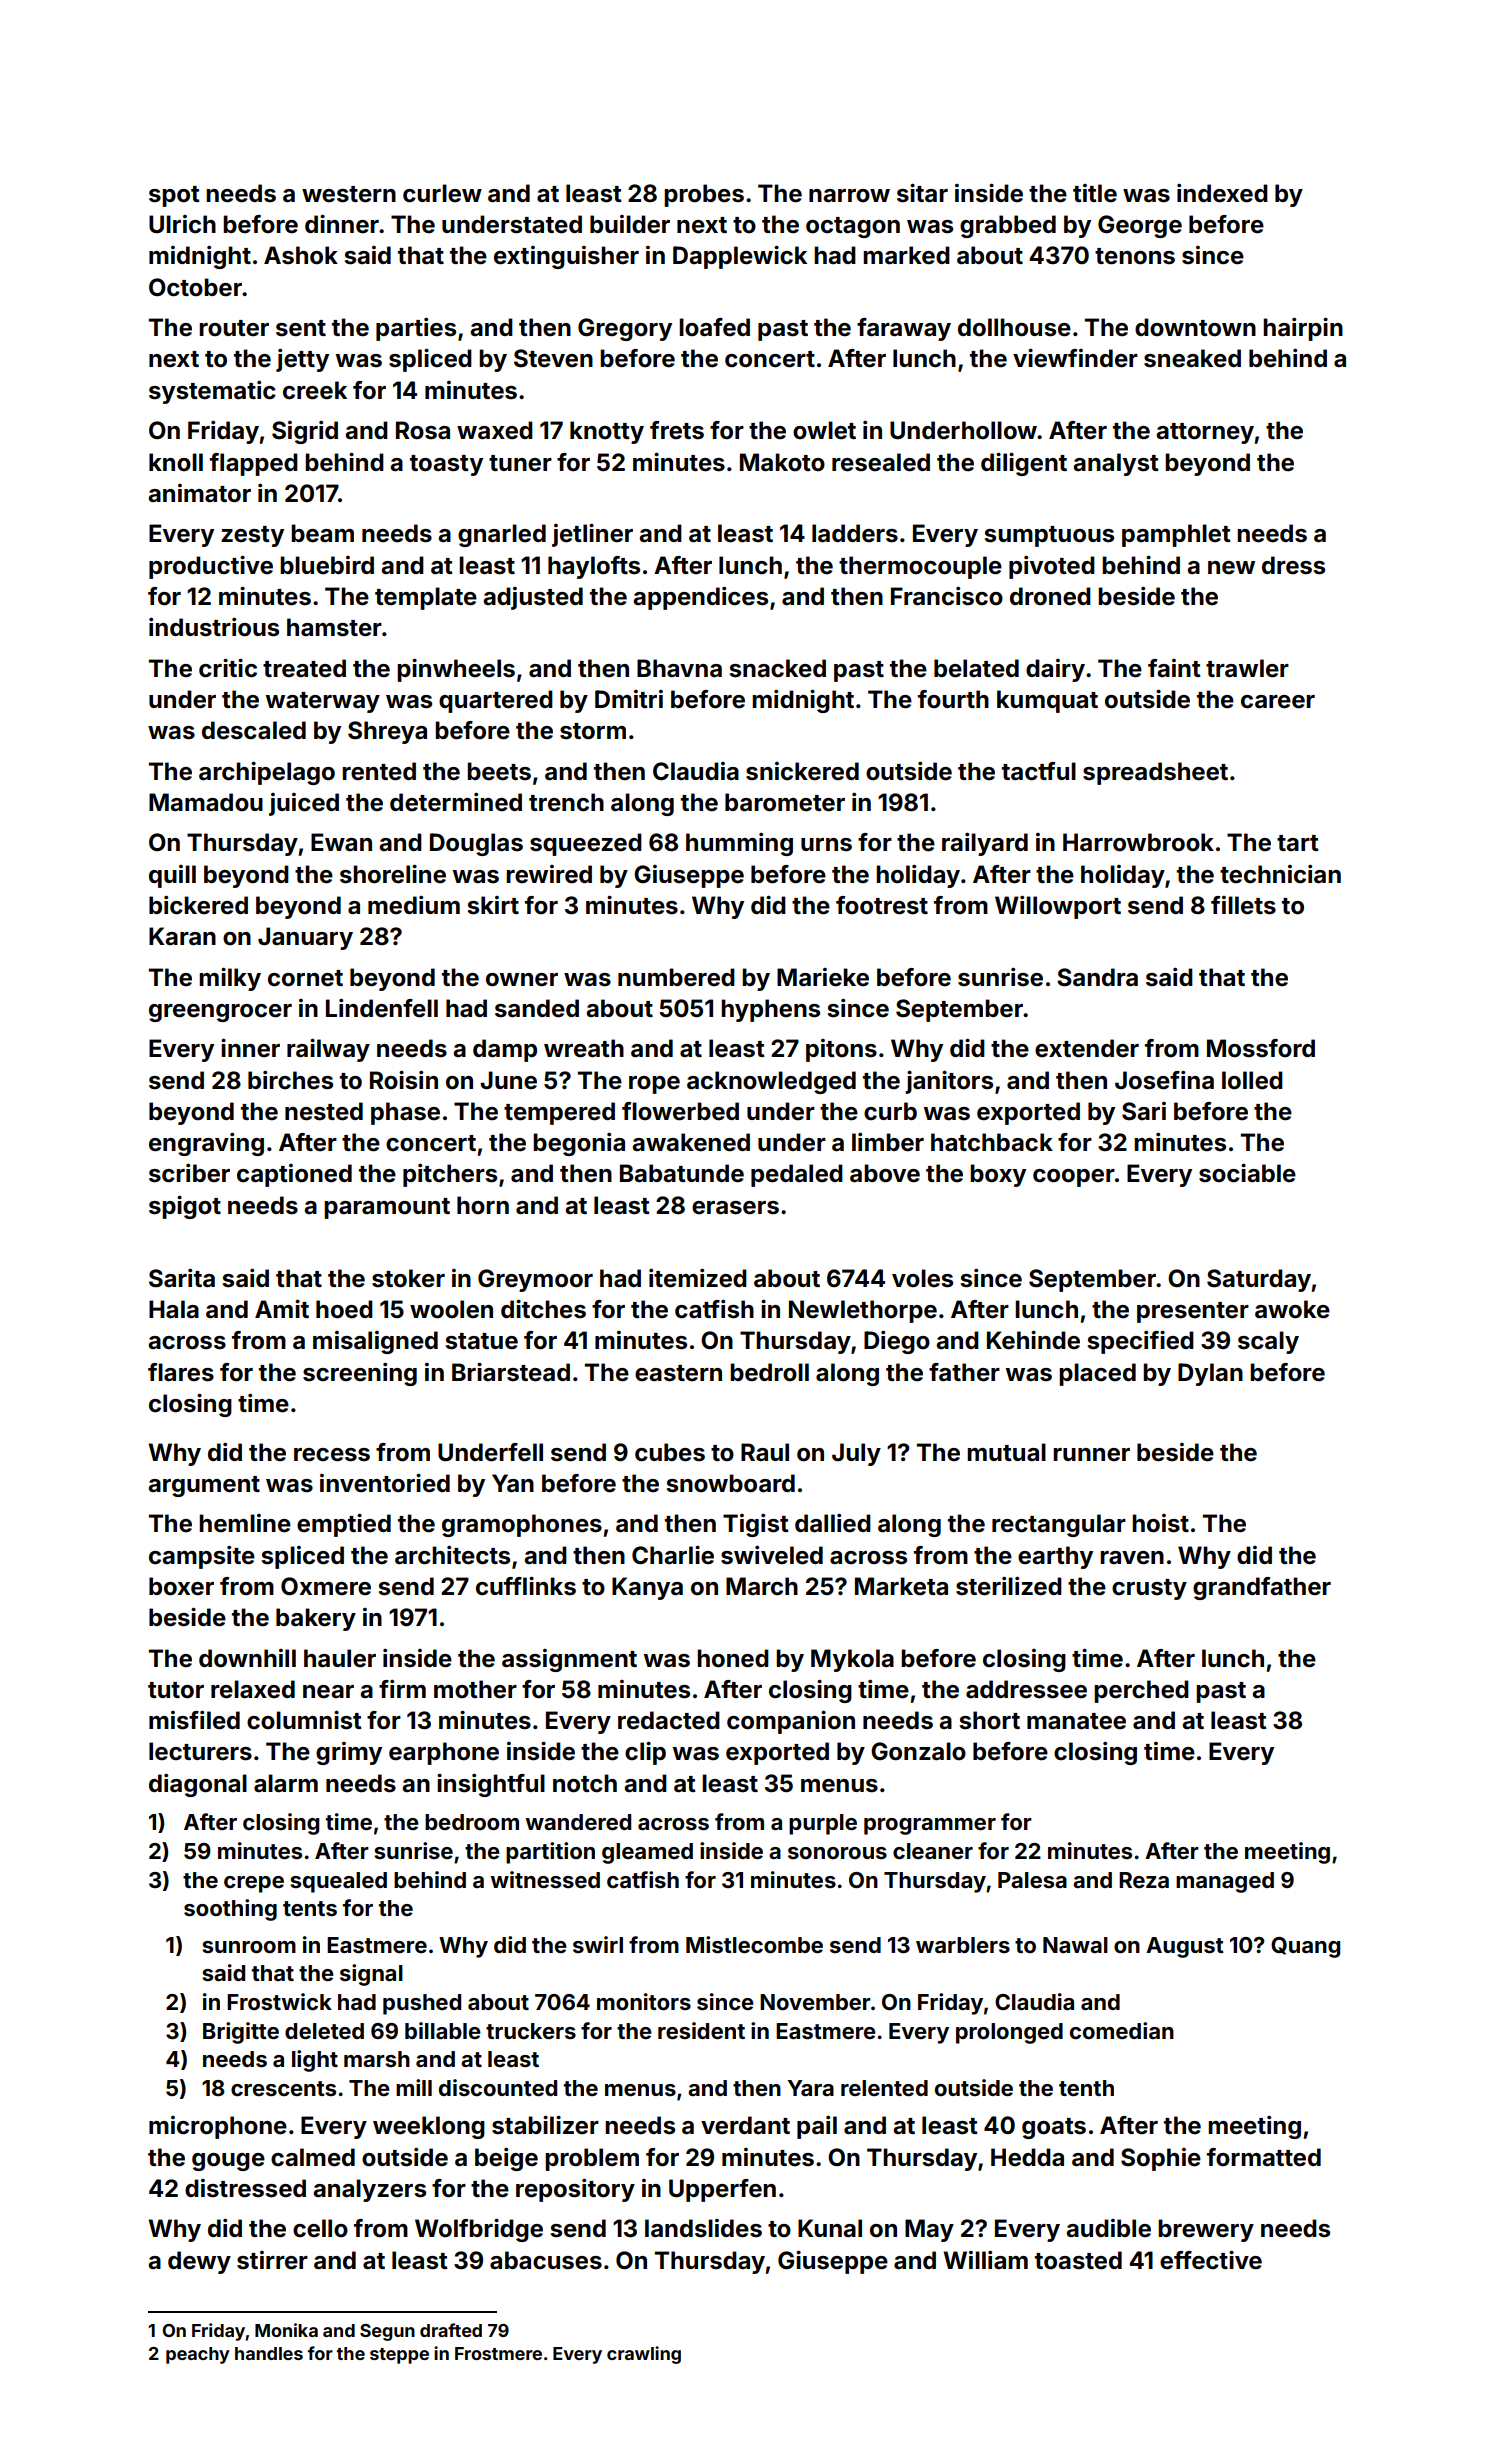  I want to click on weeklong, so click(429, 2127).
